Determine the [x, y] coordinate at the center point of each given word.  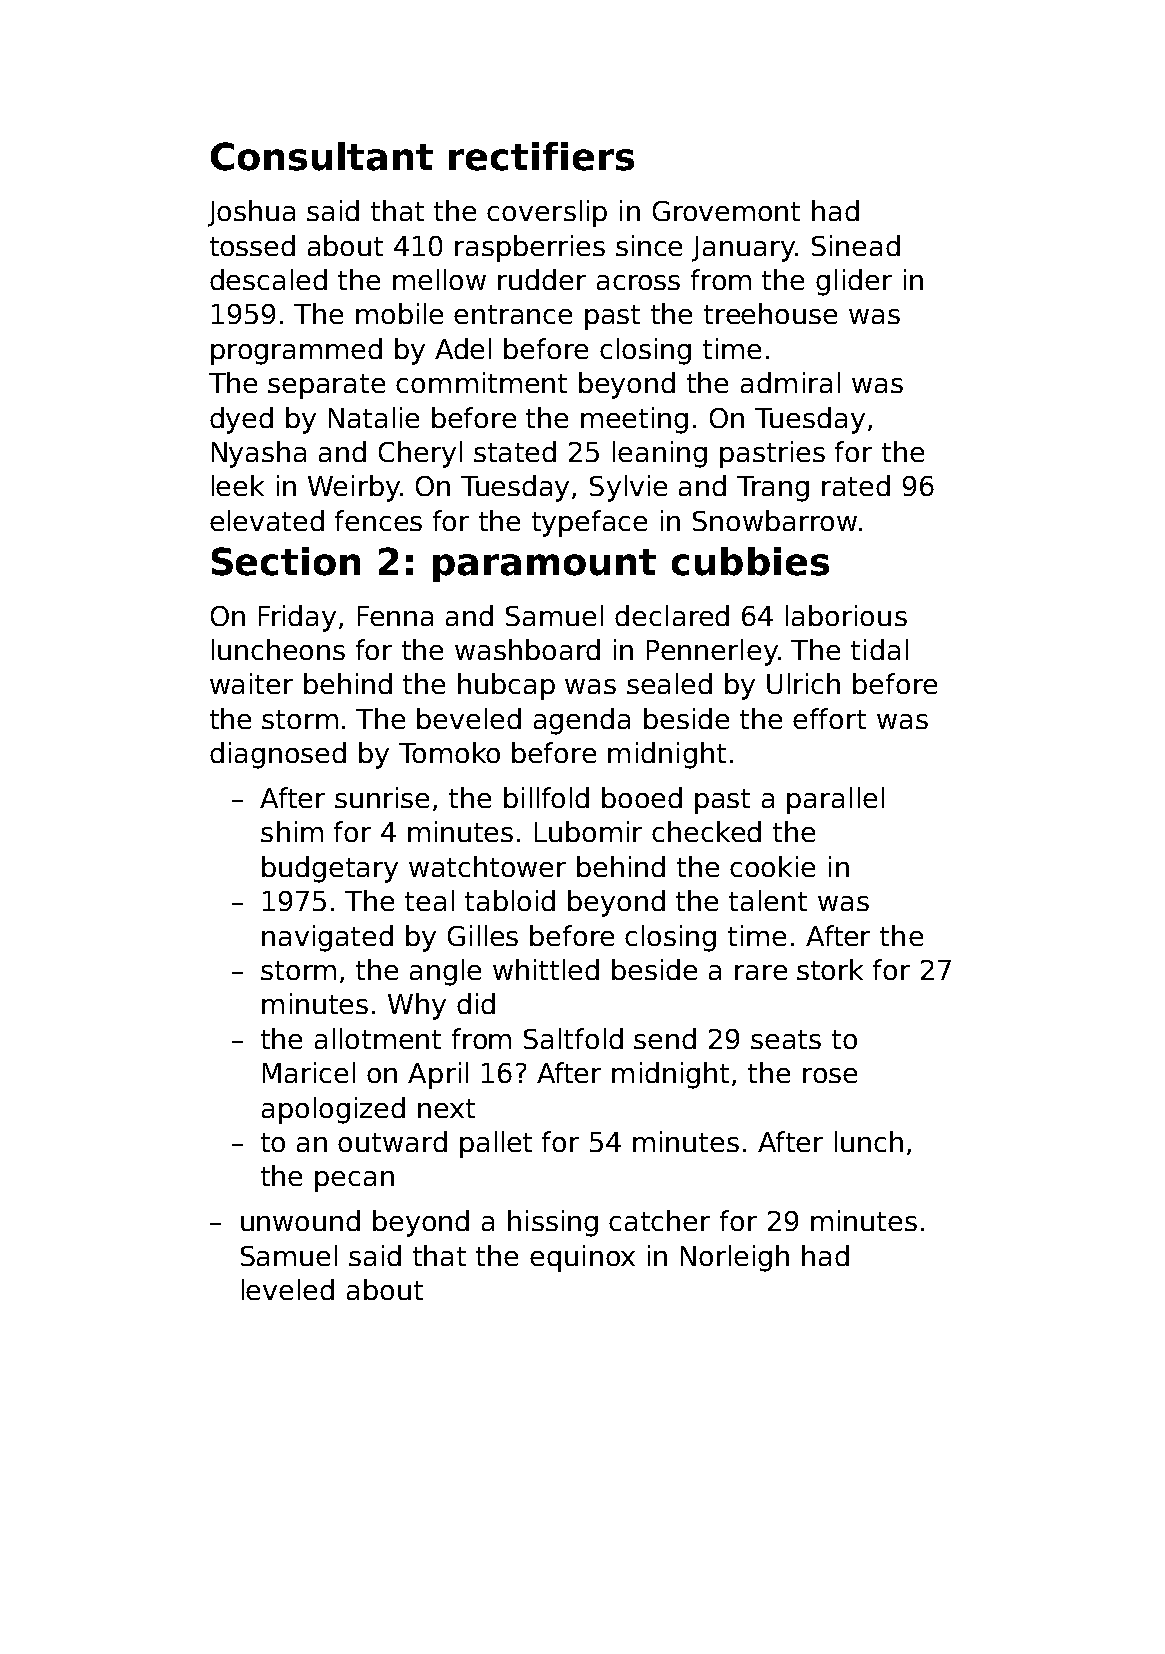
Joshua [251, 213]
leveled [288, 1289]
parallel [835, 800]
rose [830, 1075]
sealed [669, 683]
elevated [267, 520]
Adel [463, 348]
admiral [790, 382]
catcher [659, 1220]
